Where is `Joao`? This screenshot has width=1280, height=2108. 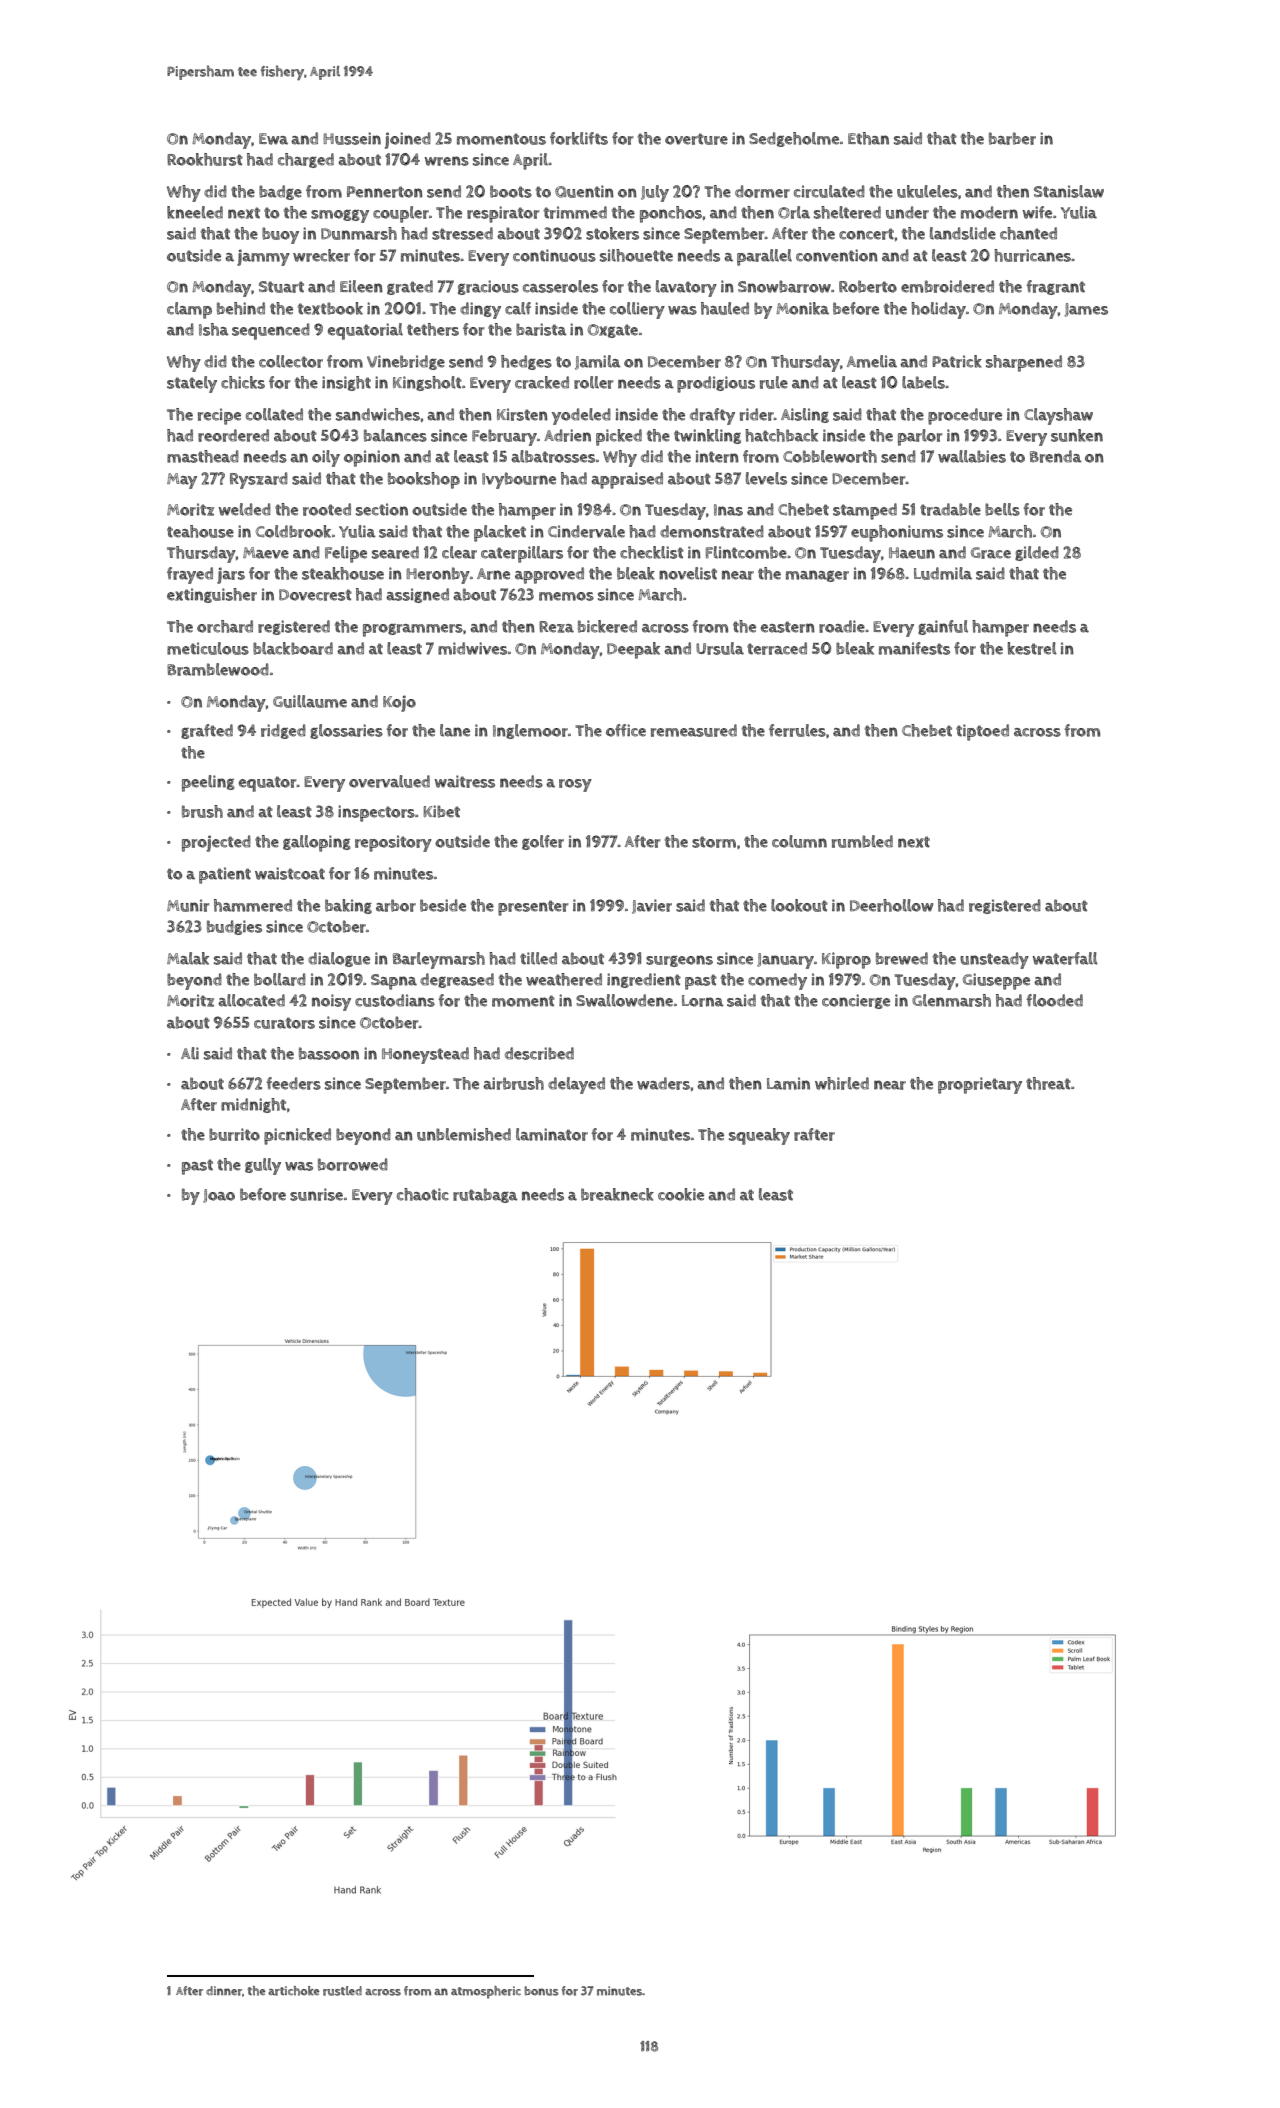 Joao is located at coordinates (219, 1196).
